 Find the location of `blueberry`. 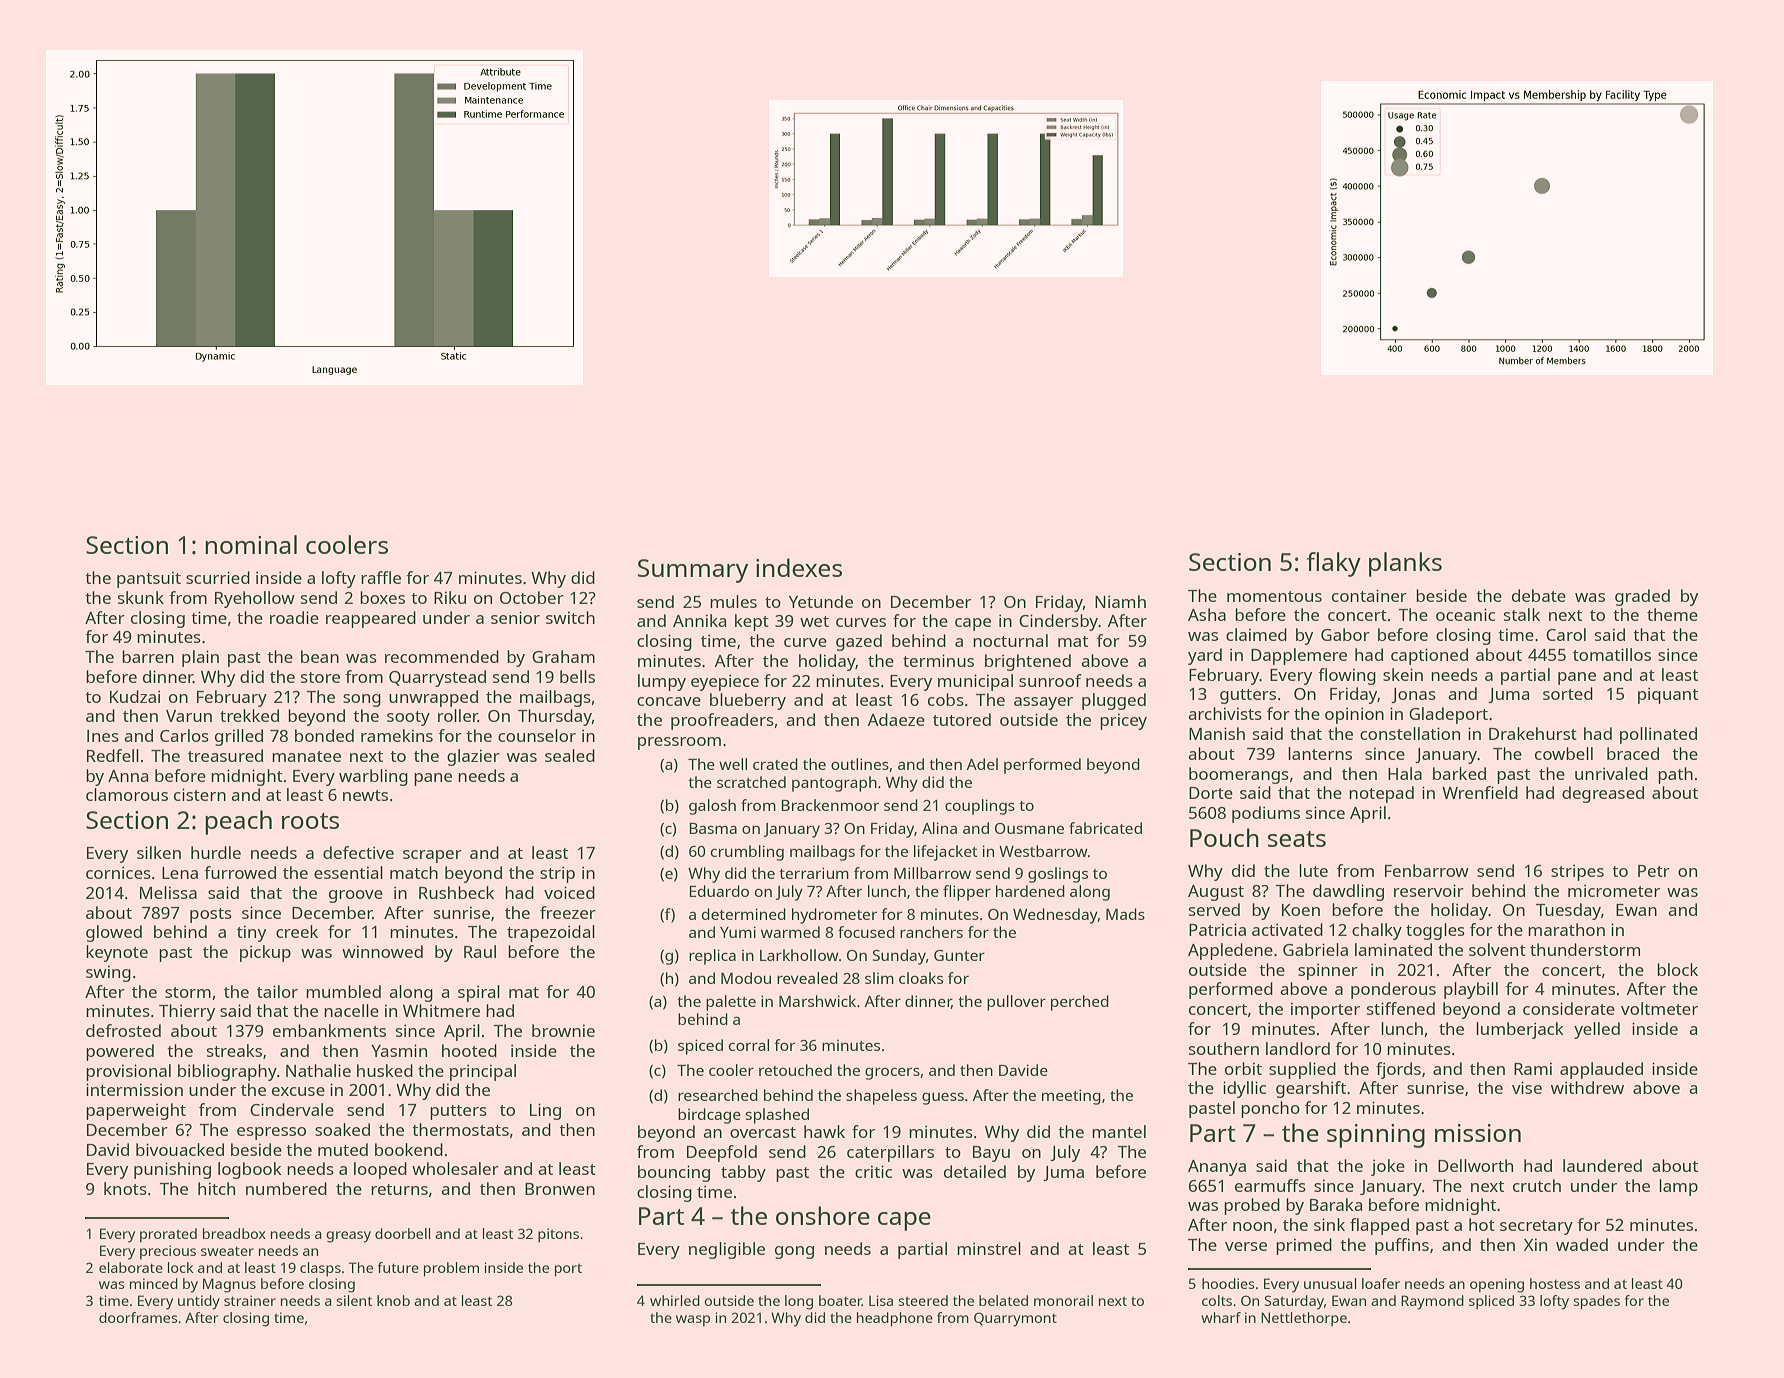

blueberry is located at coordinates (748, 701).
